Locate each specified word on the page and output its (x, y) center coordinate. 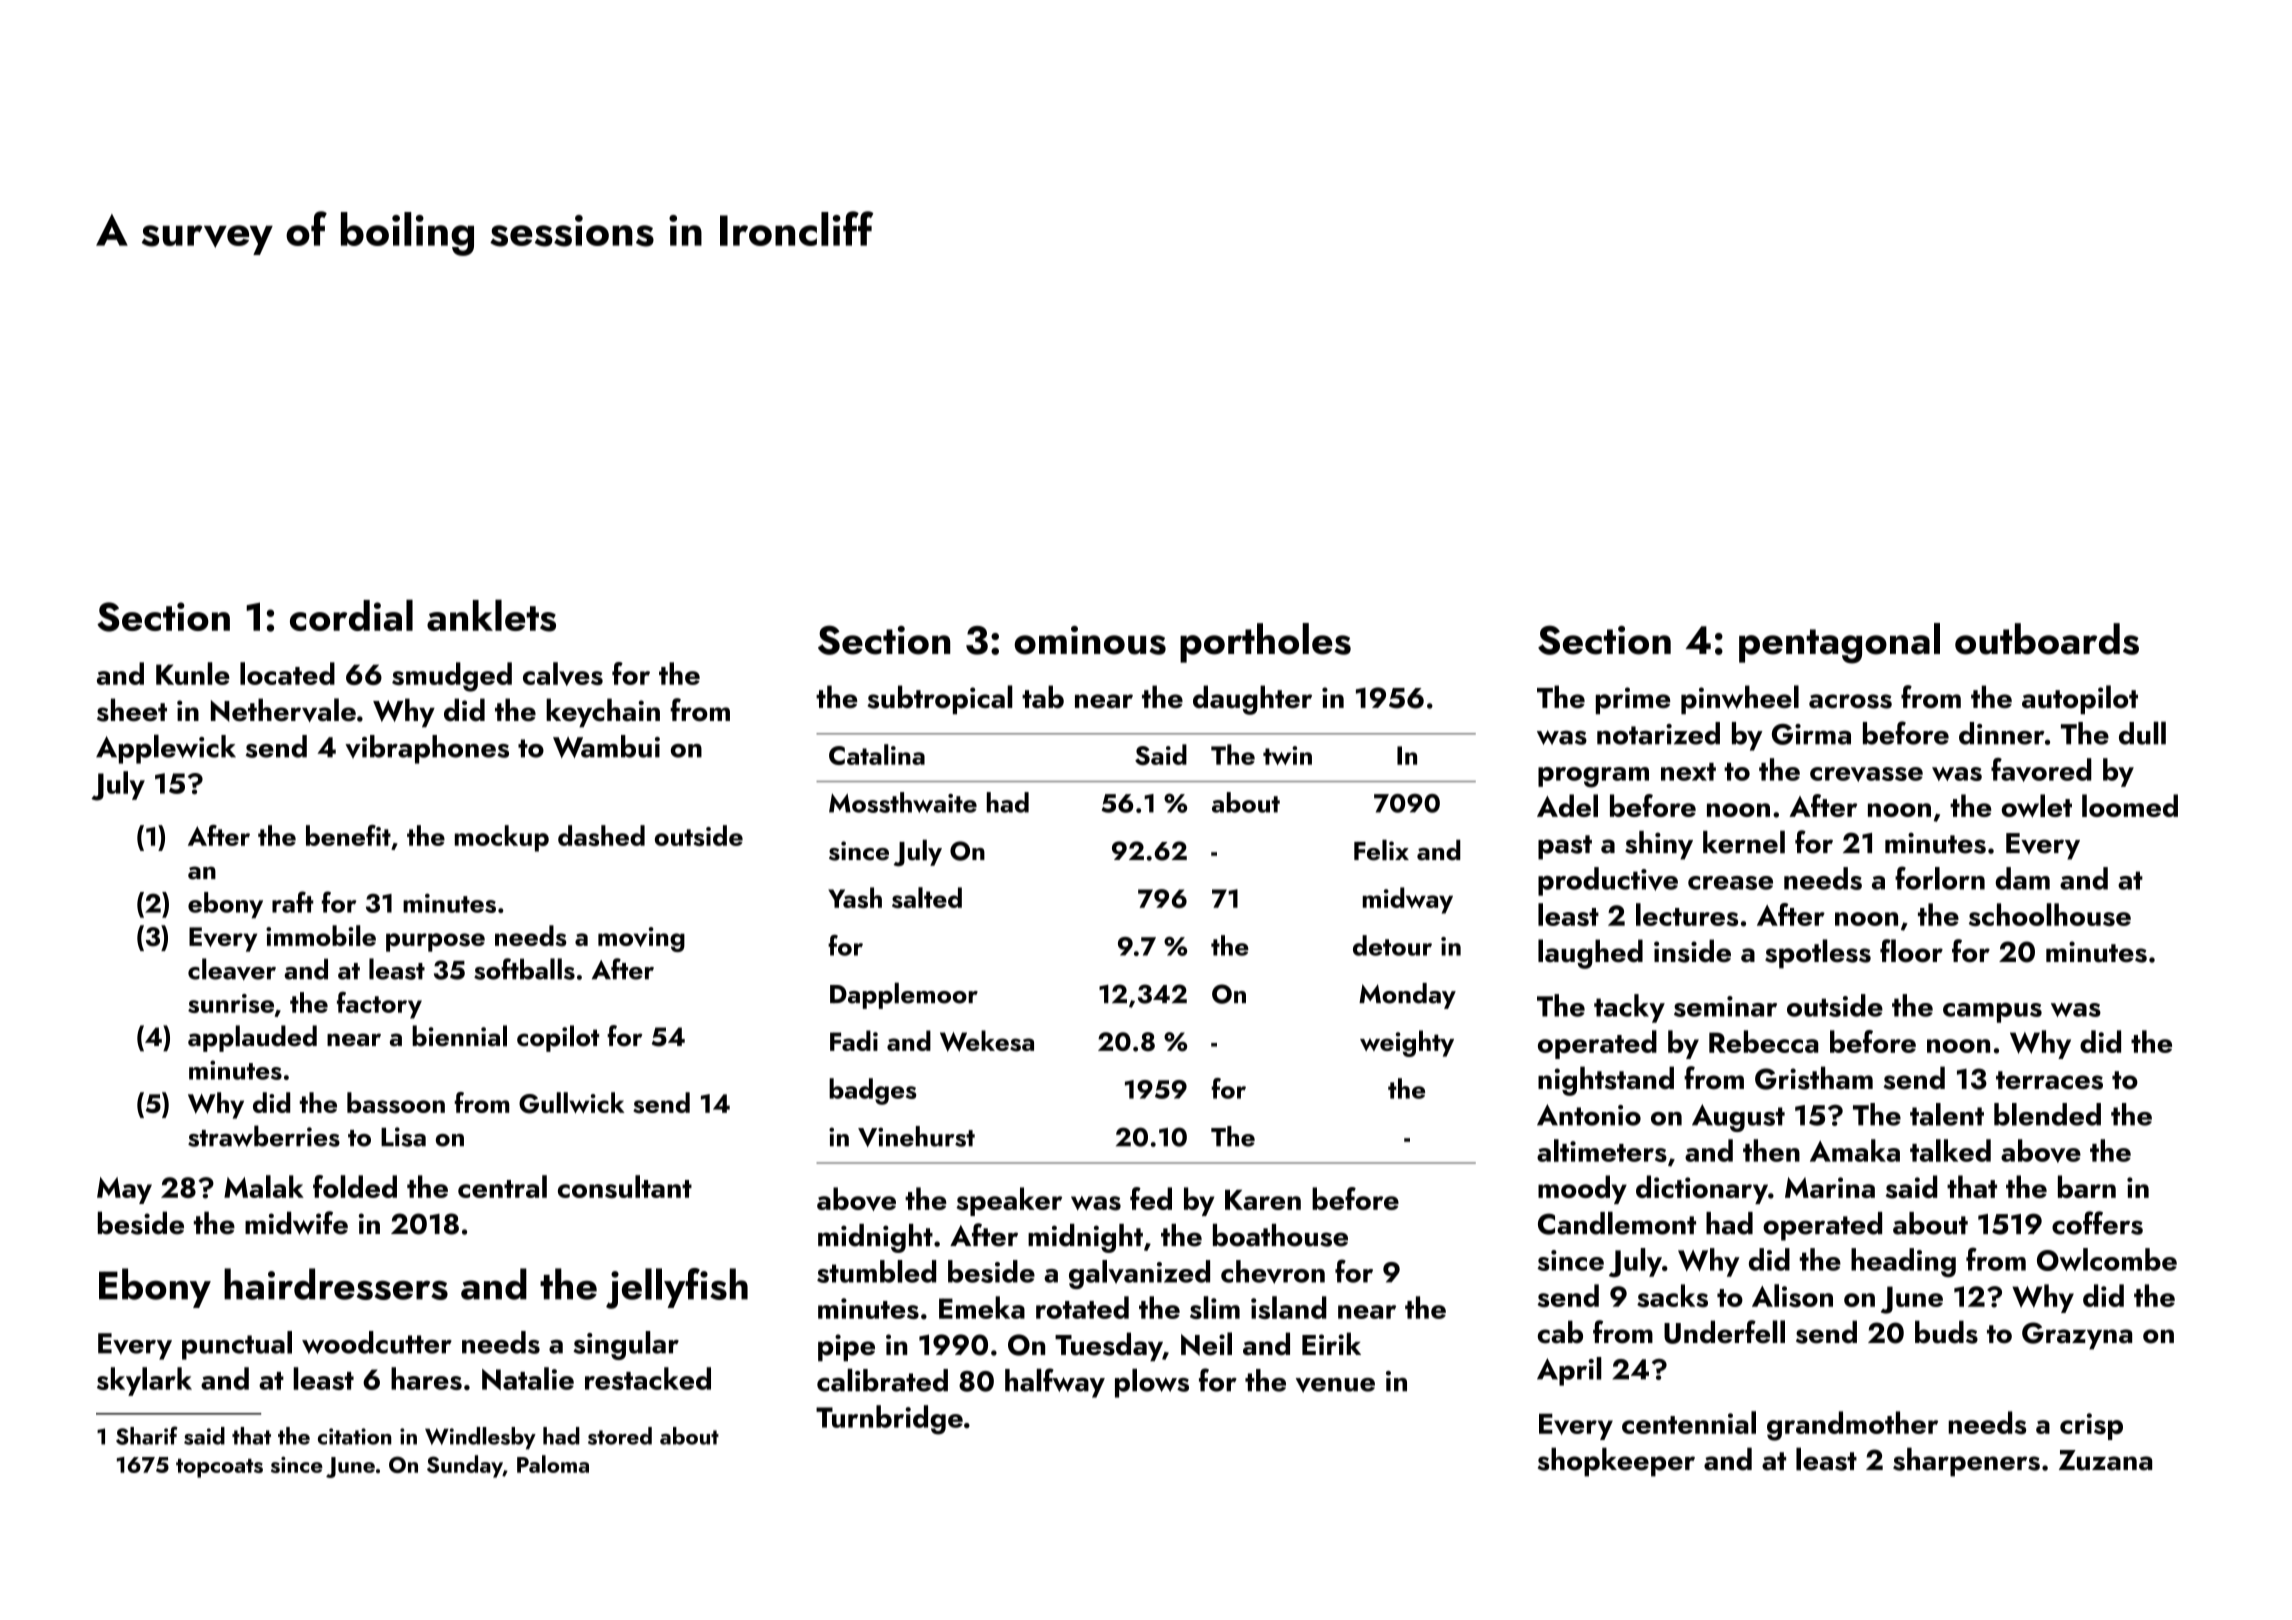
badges (873, 1091)
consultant (625, 1186)
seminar (1725, 1006)
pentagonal (1839, 643)
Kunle (193, 673)
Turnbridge (889, 1420)
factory (379, 1005)
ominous (1090, 640)
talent (1947, 1114)
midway (1408, 900)
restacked (648, 1378)
